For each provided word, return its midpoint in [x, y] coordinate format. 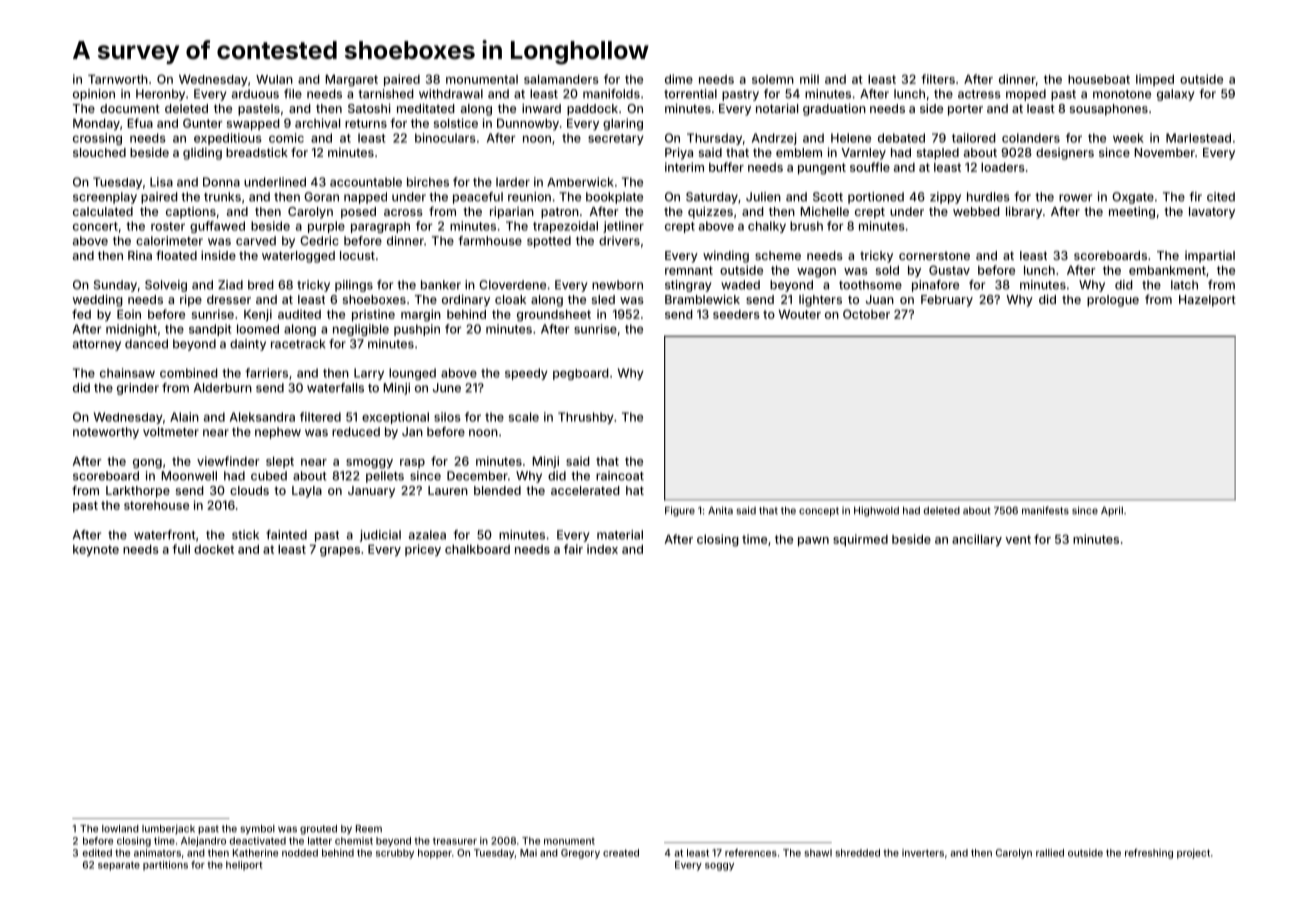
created [621, 853]
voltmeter [171, 432]
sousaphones [1109, 110]
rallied [1050, 853]
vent [1018, 539]
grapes [340, 552]
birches [428, 182]
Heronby [160, 95]
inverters [923, 853]
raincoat [620, 476]
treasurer [455, 841]
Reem [369, 829]
